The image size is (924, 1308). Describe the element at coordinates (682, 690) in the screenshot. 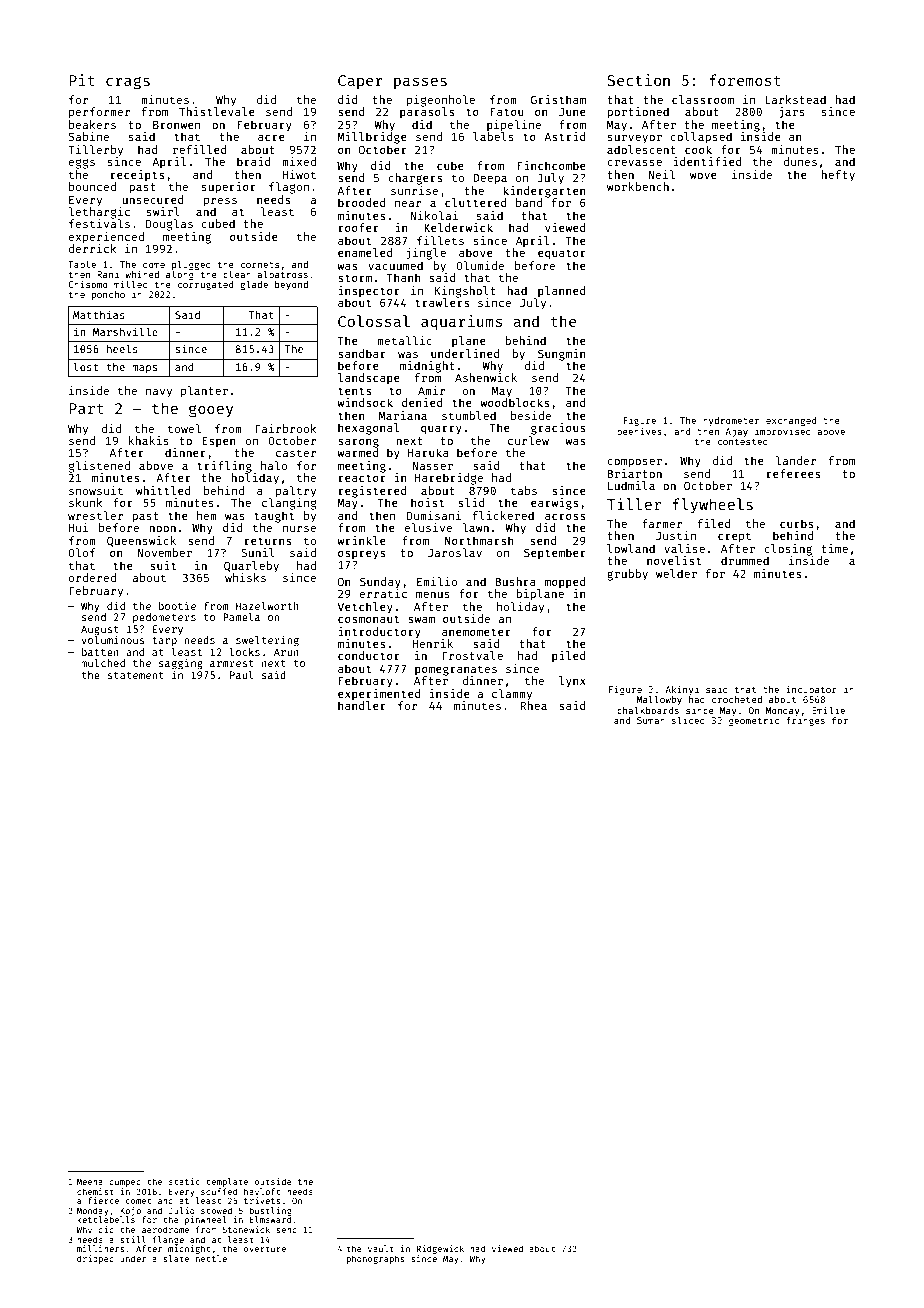

I see `Akinyi` at that location.
